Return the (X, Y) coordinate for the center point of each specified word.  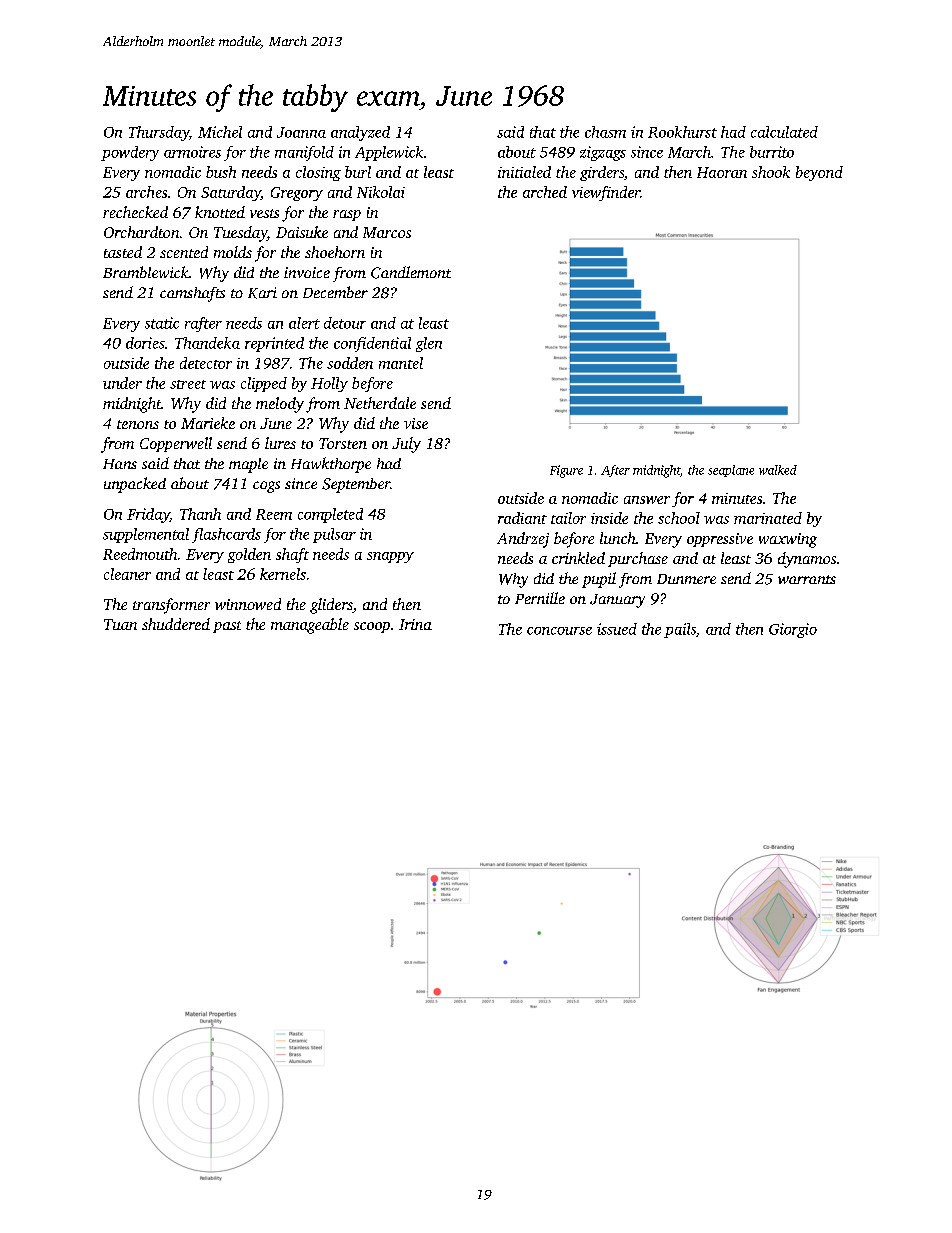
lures (280, 443)
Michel (220, 132)
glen (429, 344)
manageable (310, 626)
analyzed (360, 133)
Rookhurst (682, 132)
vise (416, 423)
